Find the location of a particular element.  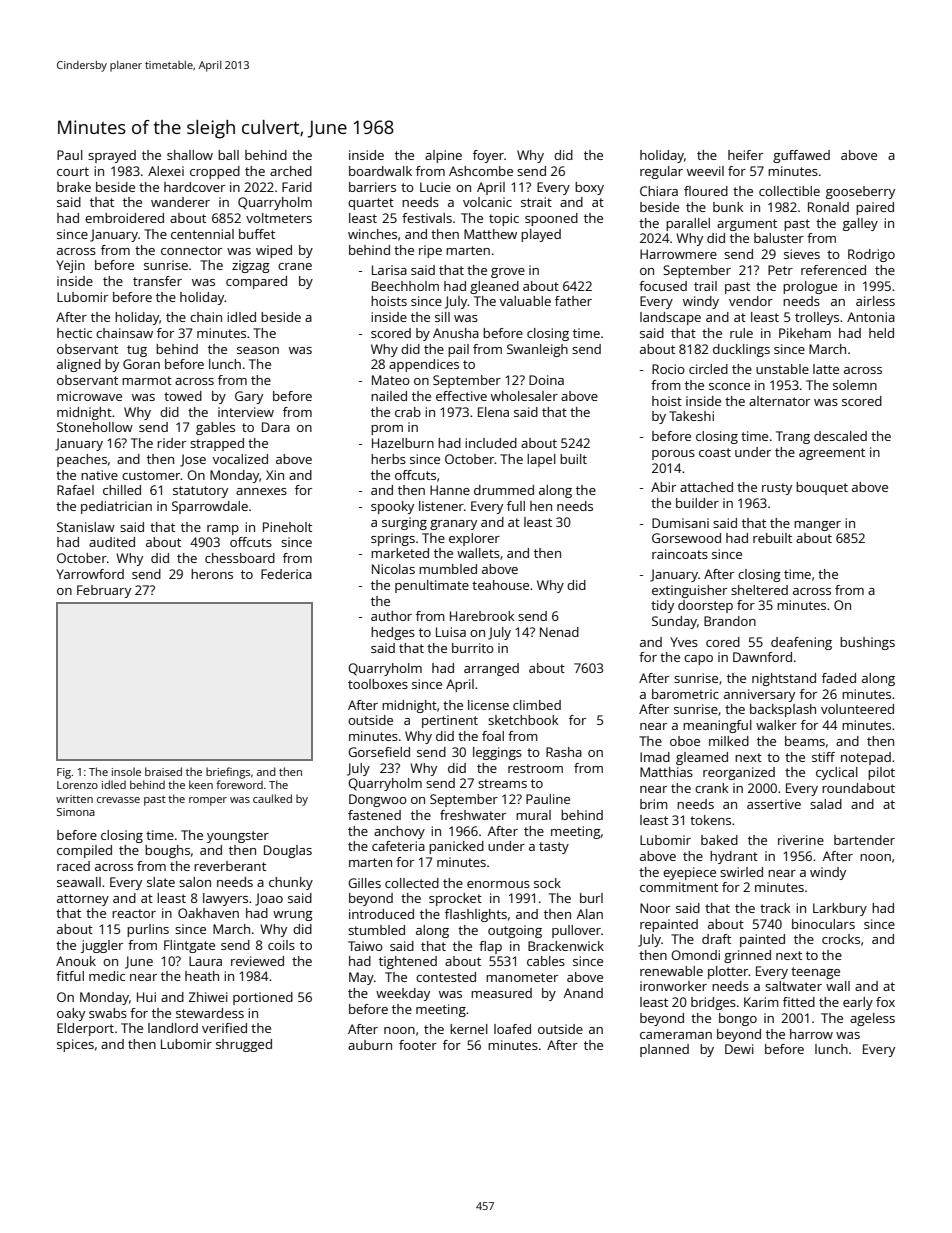

planned is located at coordinates (664, 1050).
